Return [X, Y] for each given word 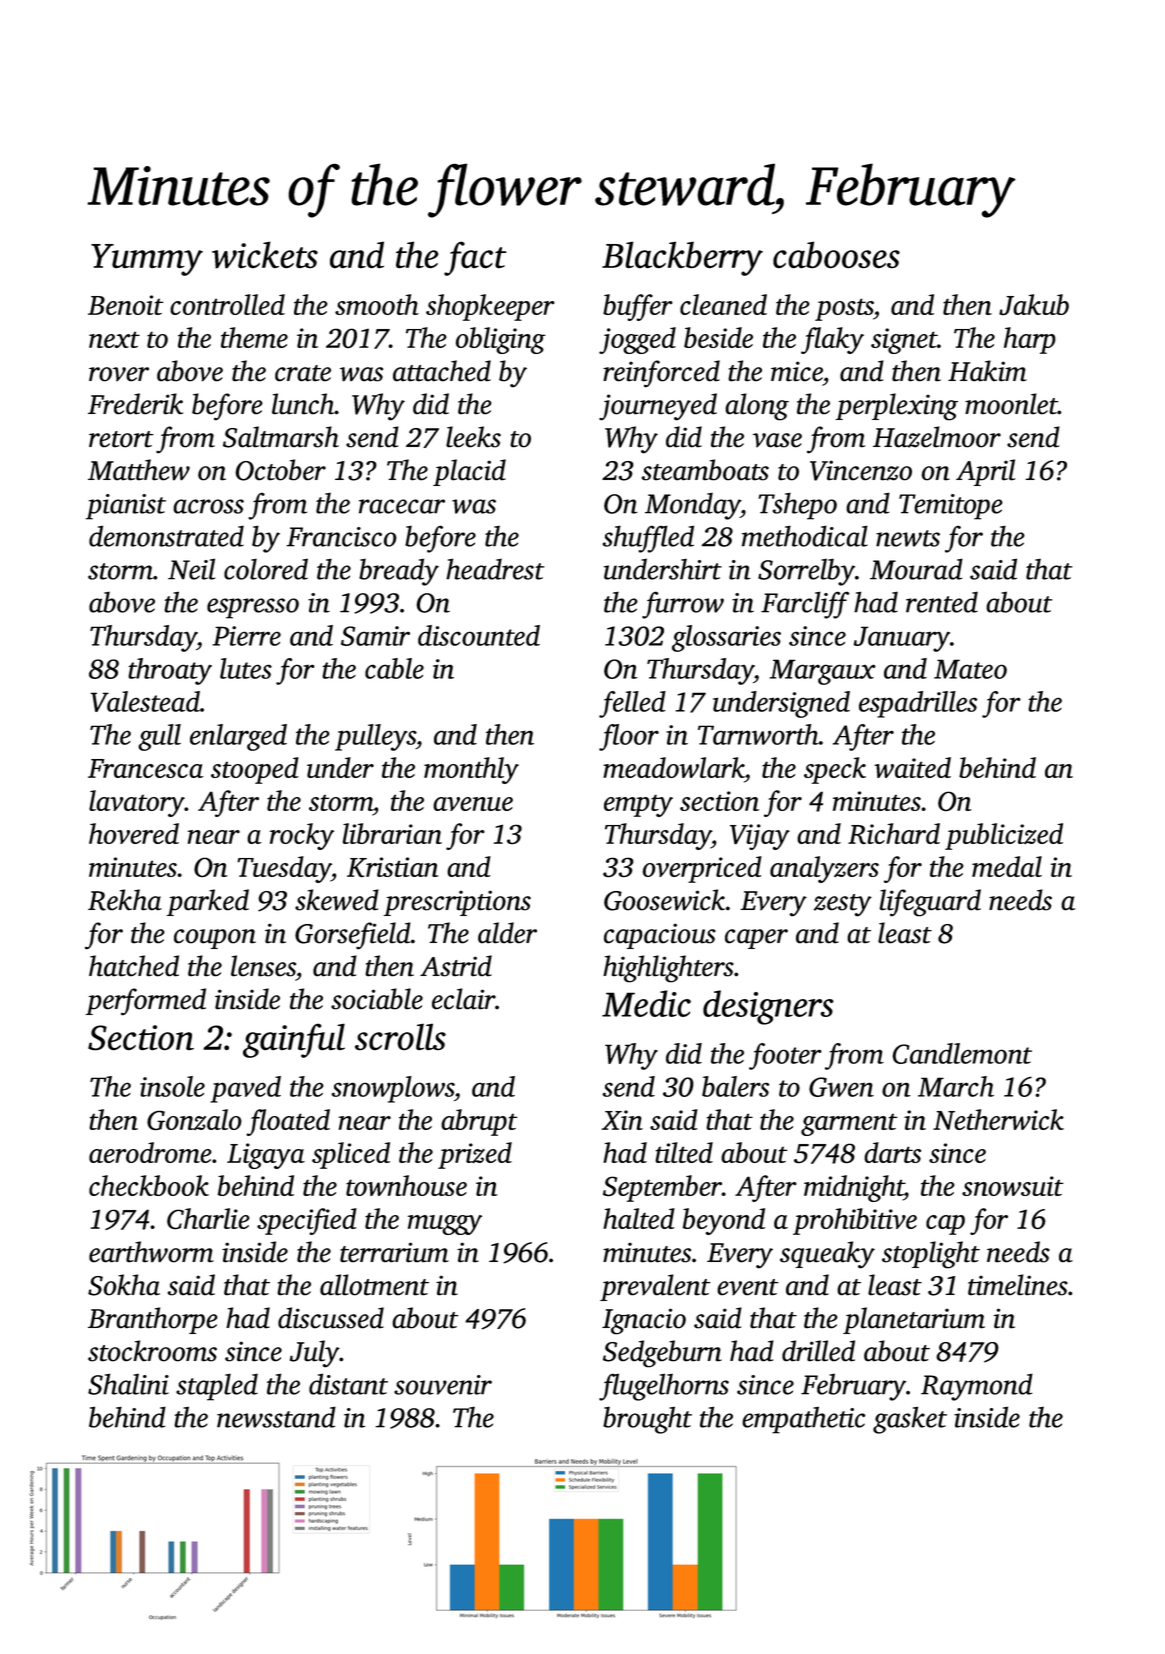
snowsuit [1013, 1186]
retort [121, 439]
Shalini [128, 1384]
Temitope [951, 507]
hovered [134, 833]
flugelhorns [664, 1387]
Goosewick [664, 900]
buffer [638, 307]
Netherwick [998, 1119]
